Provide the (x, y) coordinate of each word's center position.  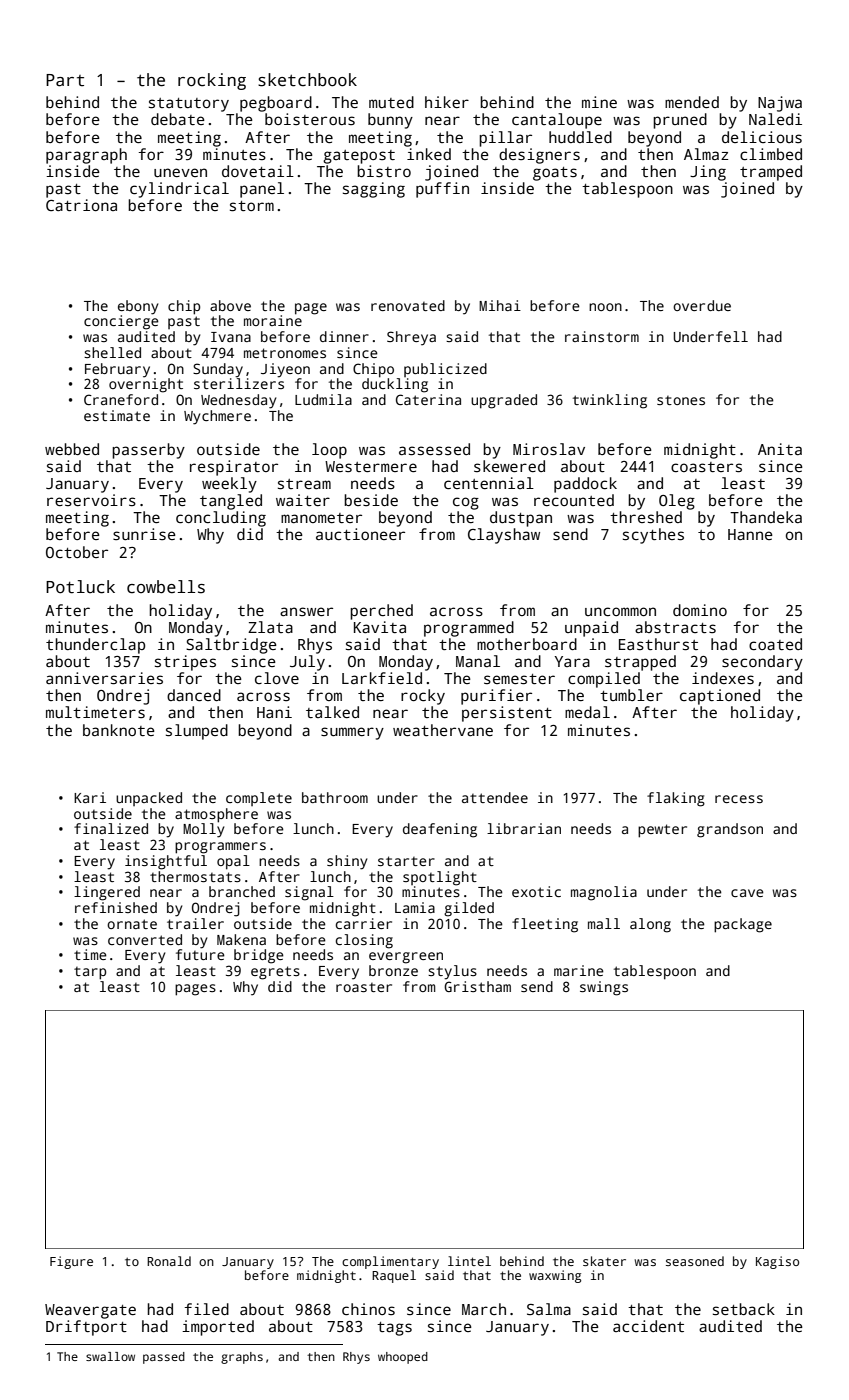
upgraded (504, 401)
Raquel (394, 1276)
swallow (110, 1356)
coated (775, 644)
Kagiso (777, 1262)
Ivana (231, 337)
